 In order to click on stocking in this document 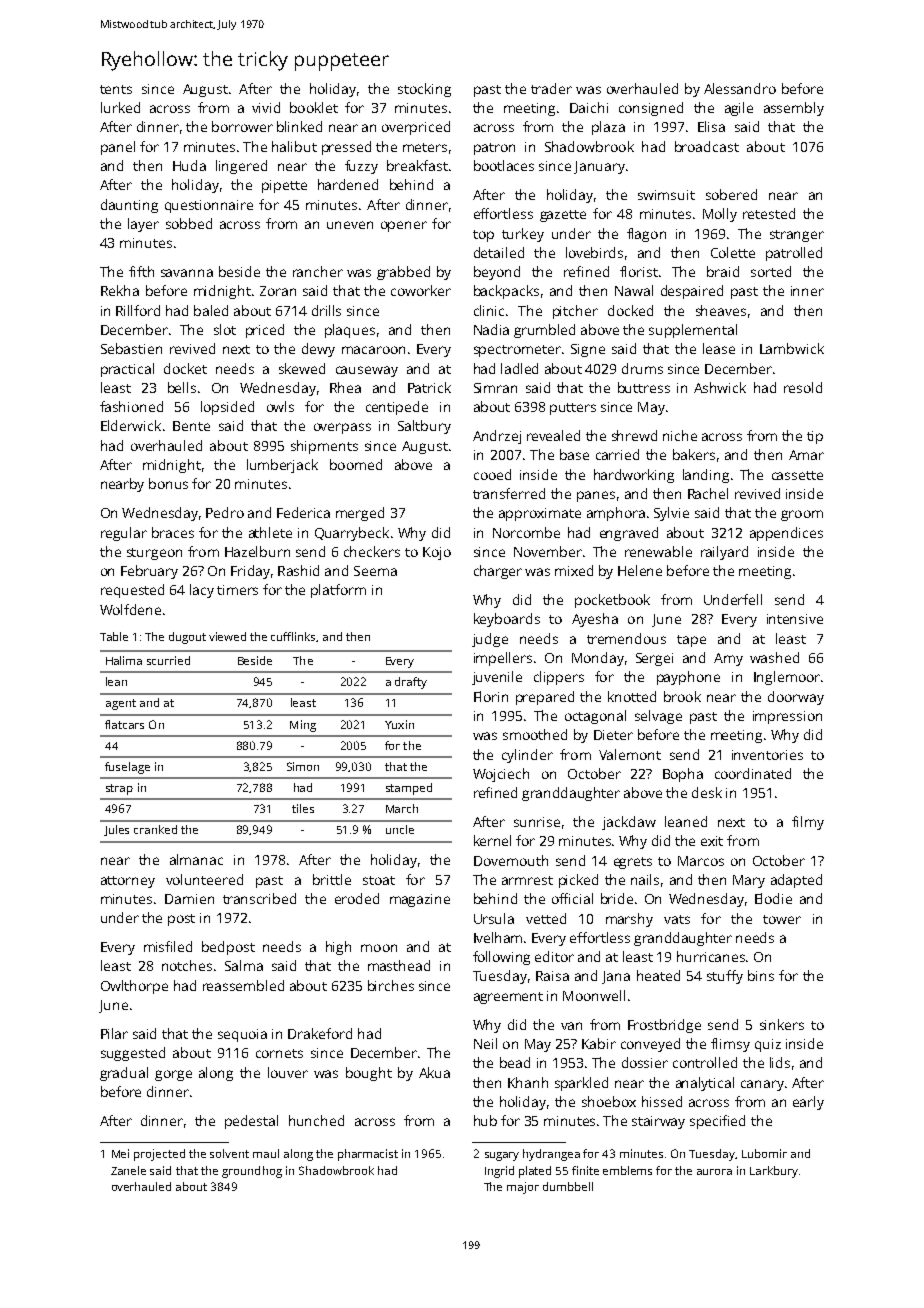, I will do `click(424, 90)`.
